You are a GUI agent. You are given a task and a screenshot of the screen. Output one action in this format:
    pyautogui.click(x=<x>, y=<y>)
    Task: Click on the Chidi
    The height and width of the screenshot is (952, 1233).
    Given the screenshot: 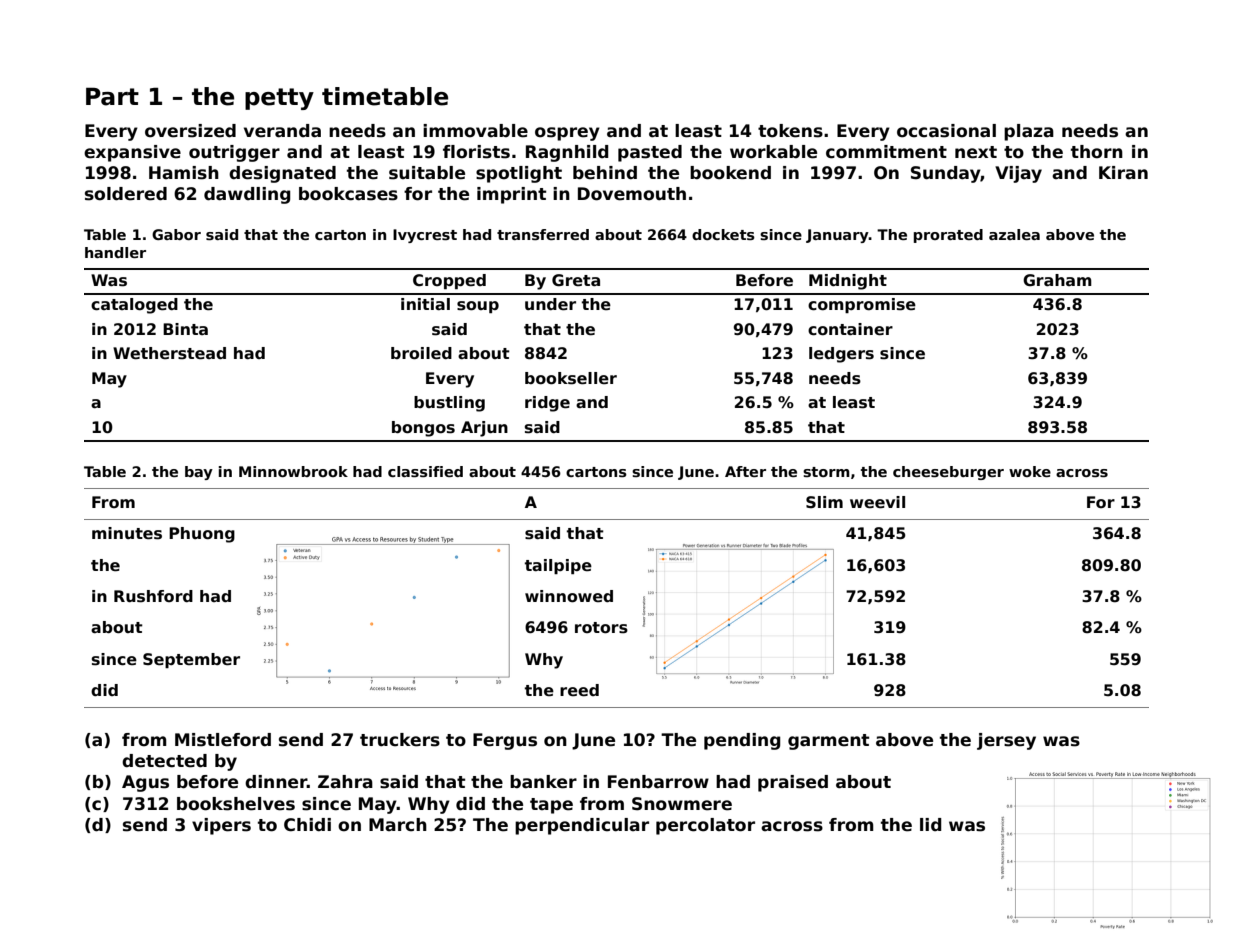 What is the action you would take?
    pyautogui.click(x=307, y=825)
